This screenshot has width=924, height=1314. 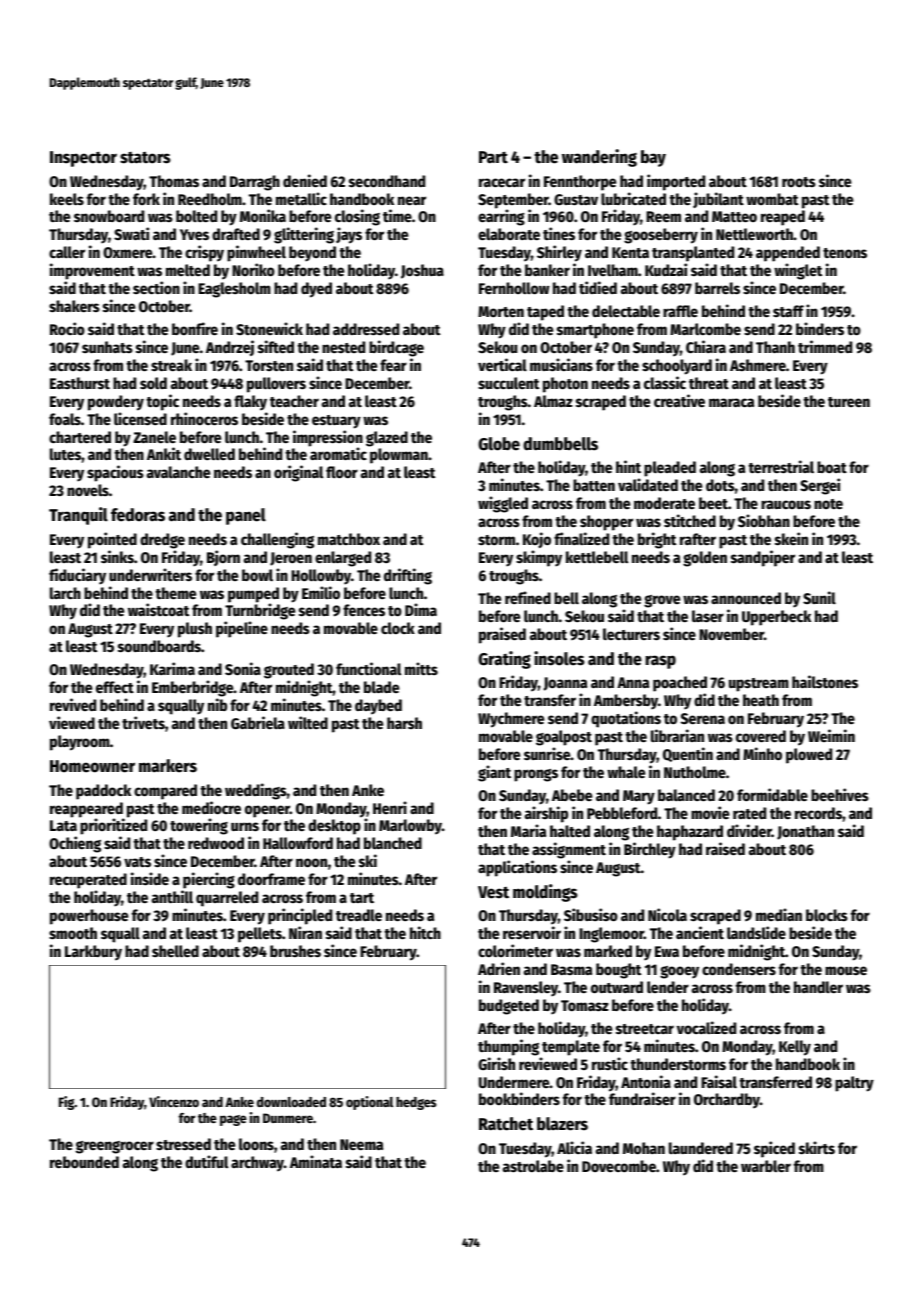 I want to click on optional, so click(x=369, y=1103).
